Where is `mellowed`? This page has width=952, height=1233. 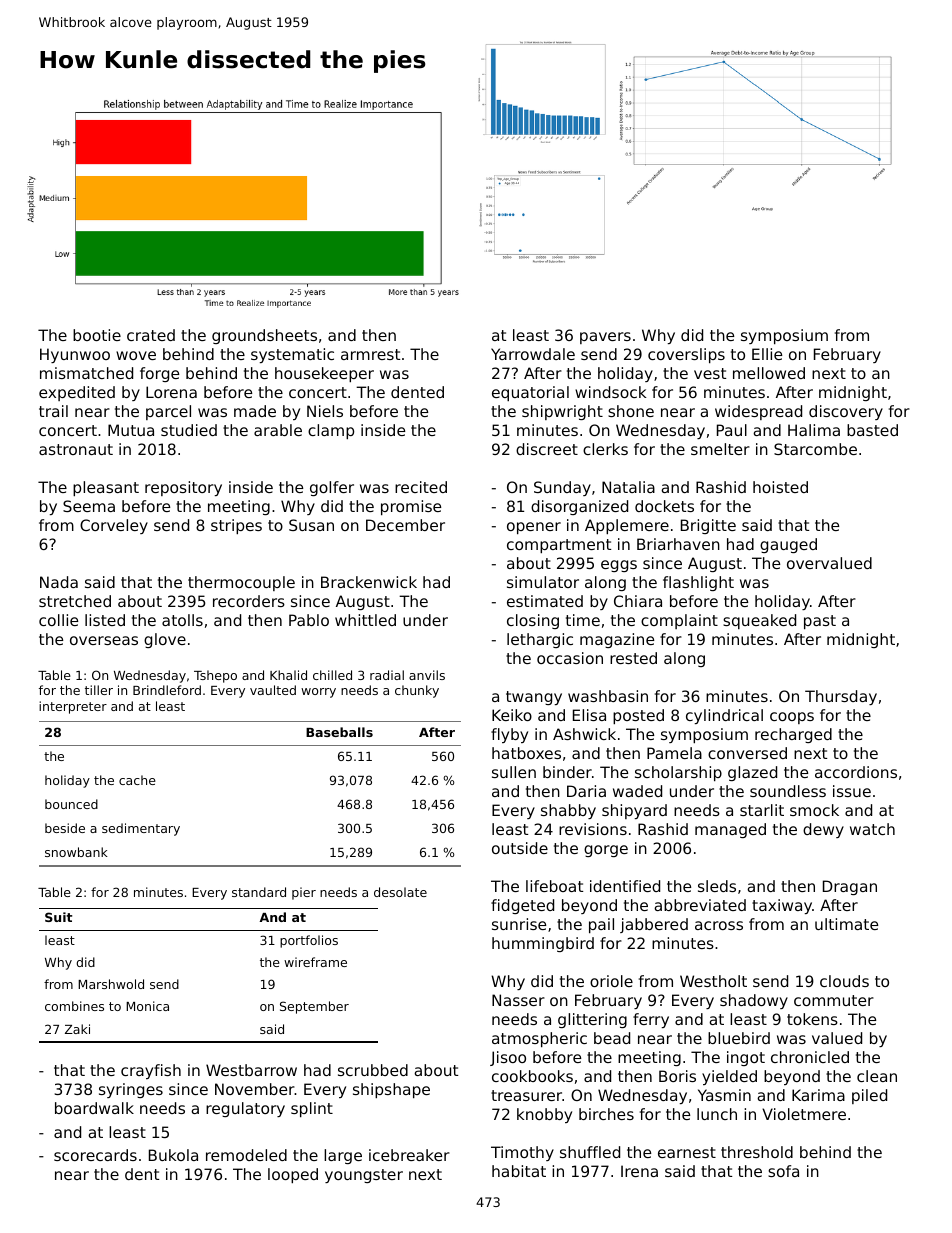
mellowed is located at coordinates (769, 373).
